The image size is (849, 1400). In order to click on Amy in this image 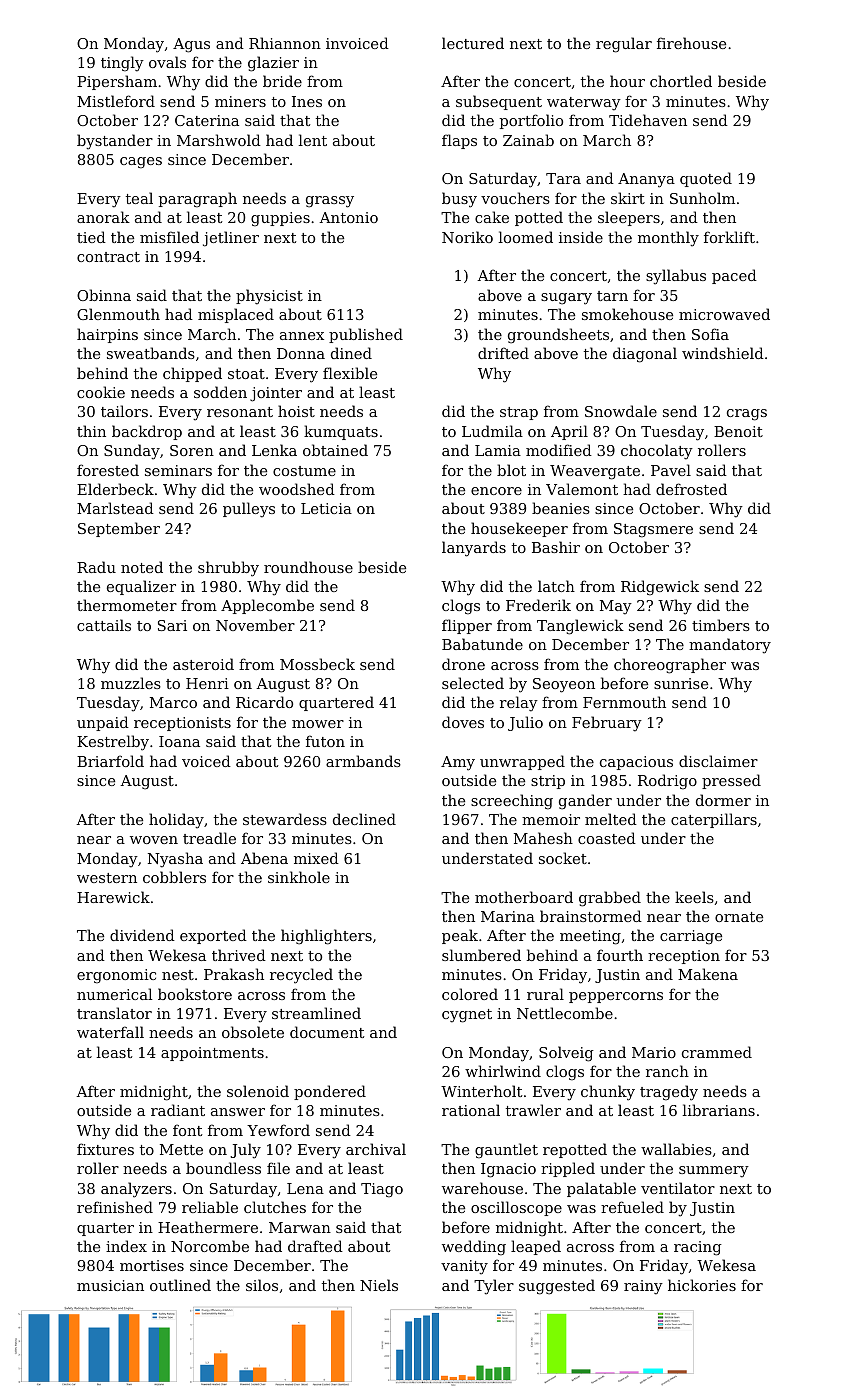, I will do `click(458, 763)`.
